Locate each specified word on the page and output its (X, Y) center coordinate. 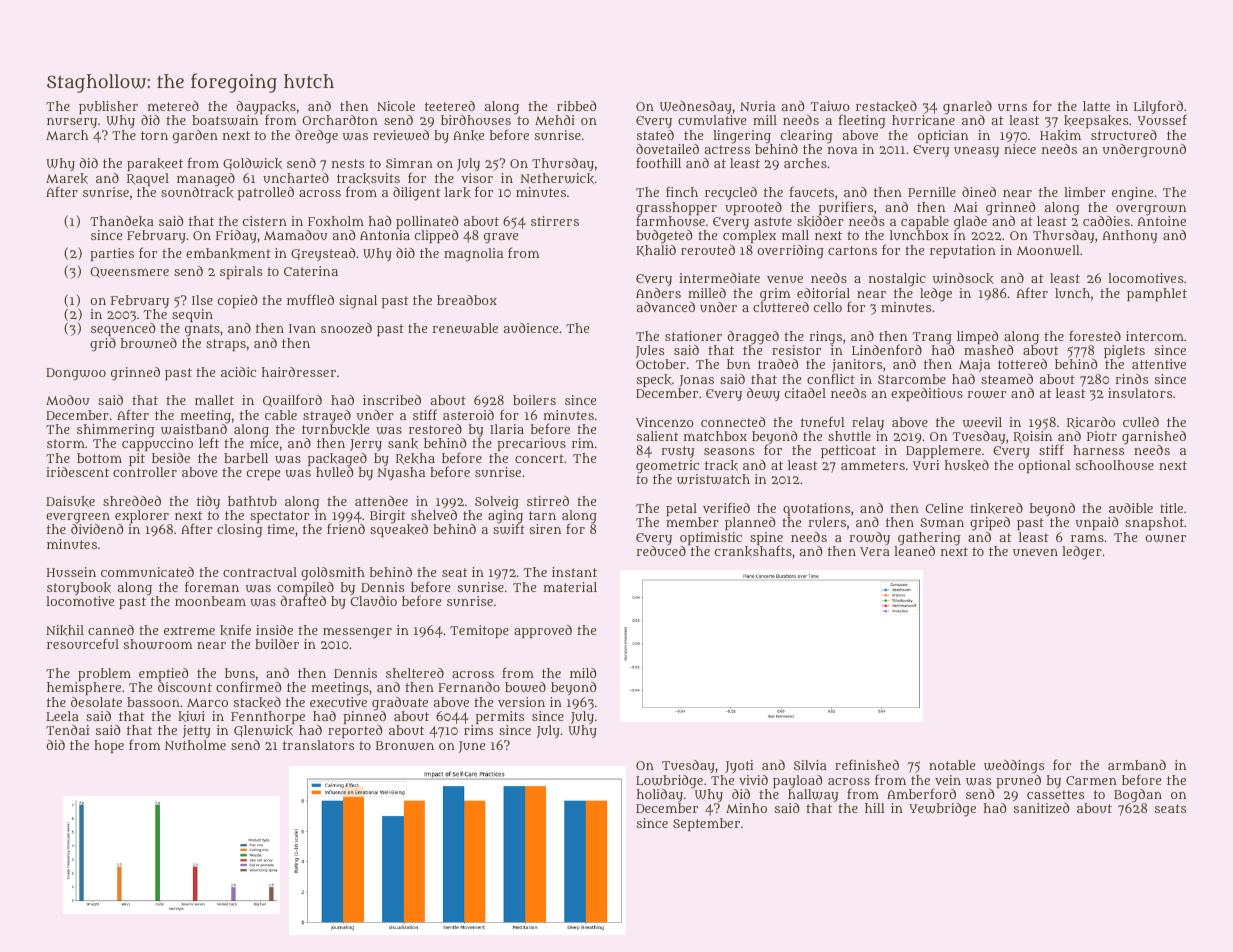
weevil (982, 422)
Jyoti (739, 766)
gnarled (967, 108)
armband (1137, 765)
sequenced (123, 329)
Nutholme (195, 745)
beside (171, 458)
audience (531, 328)
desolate (96, 702)
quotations (816, 509)
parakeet (155, 164)
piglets (1124, 352)
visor (477, 178)
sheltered (415, 673)
